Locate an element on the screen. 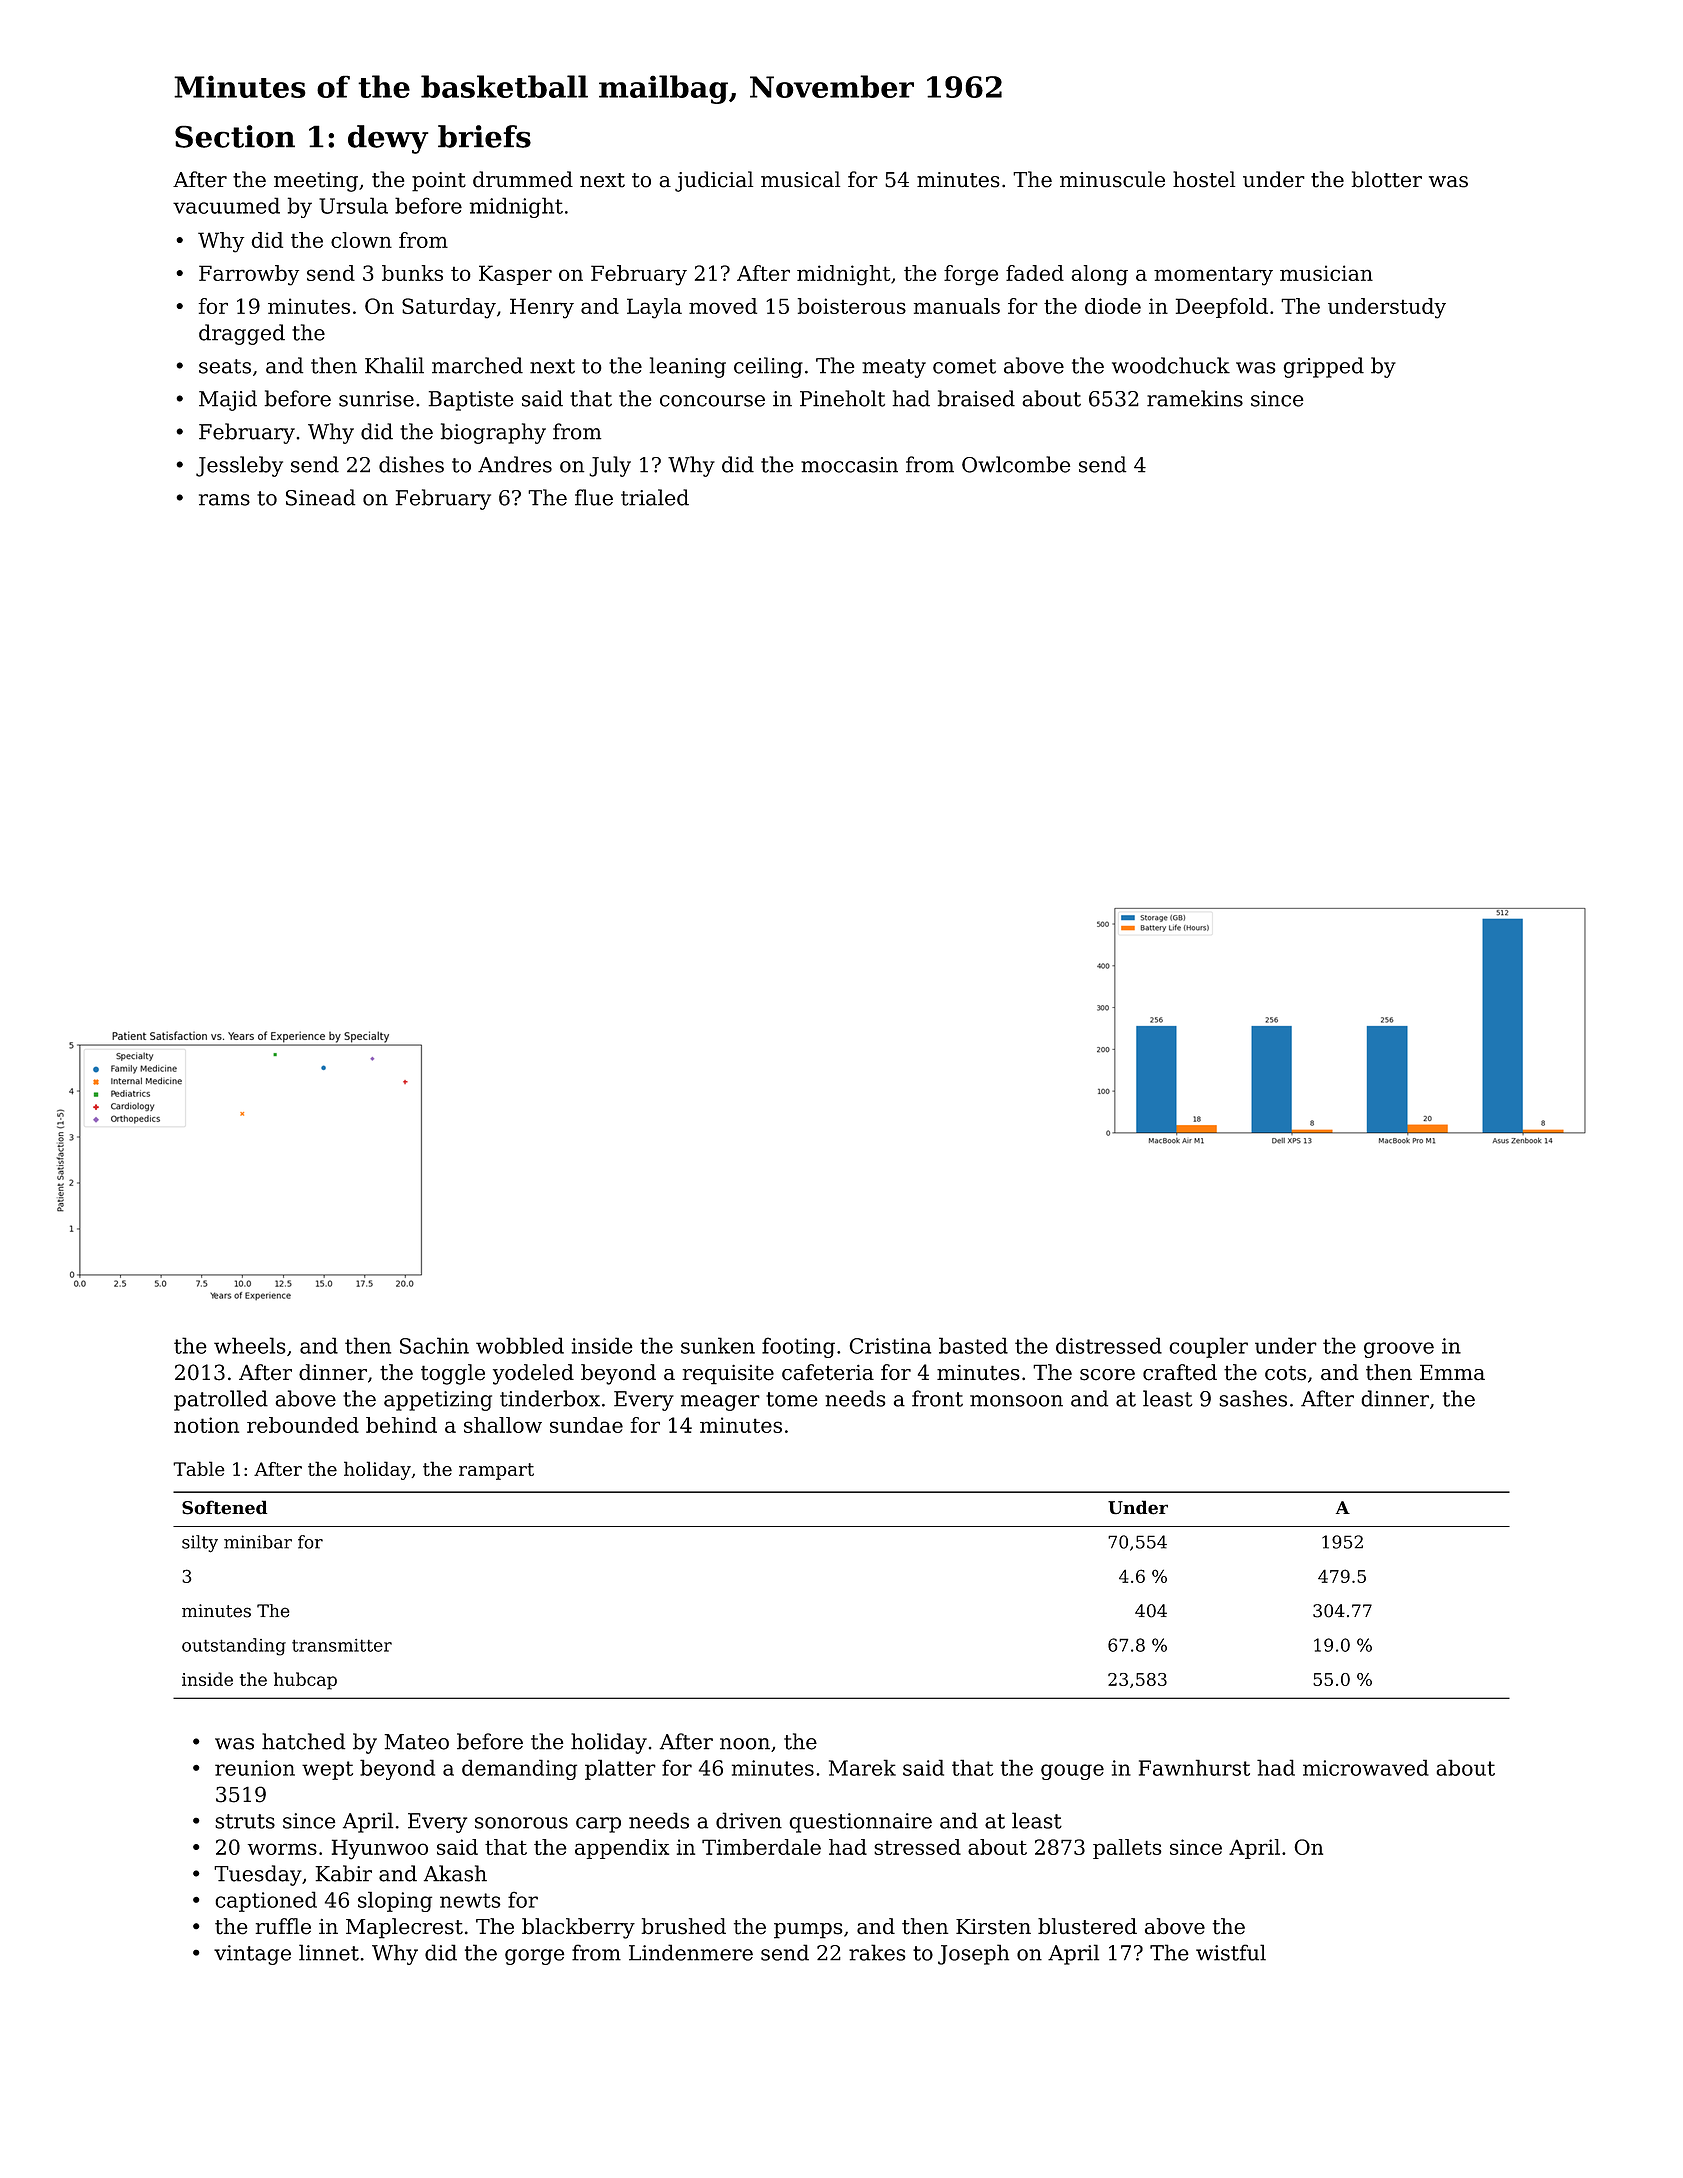  concourse is located at coordinates (712, 401).
